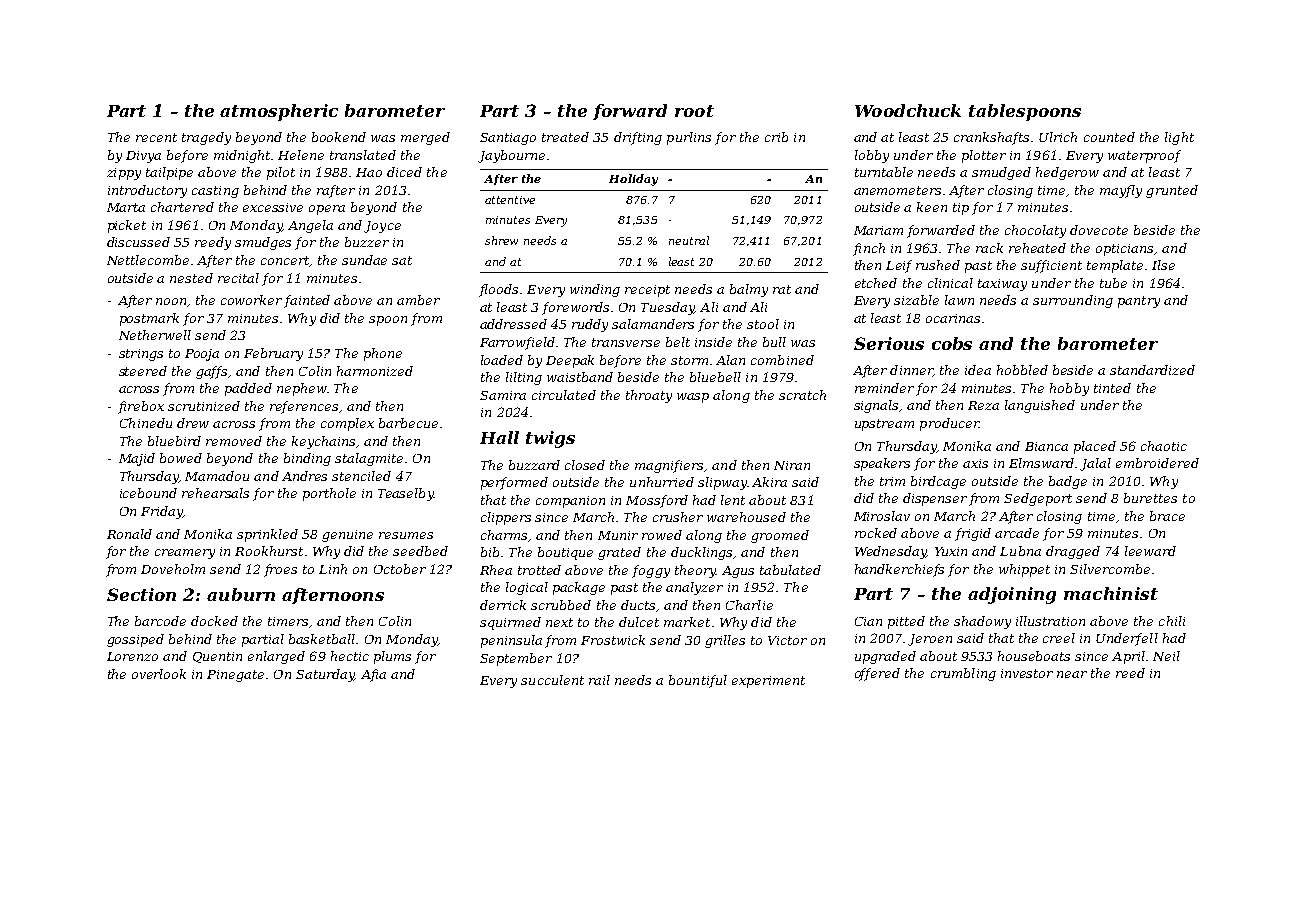 The height and width of the screenshot is (924, 1308). What do you see at coordinates (908, 110) in the screenshot?
I see `Woodchuck` at bounding box center [908, 110].
